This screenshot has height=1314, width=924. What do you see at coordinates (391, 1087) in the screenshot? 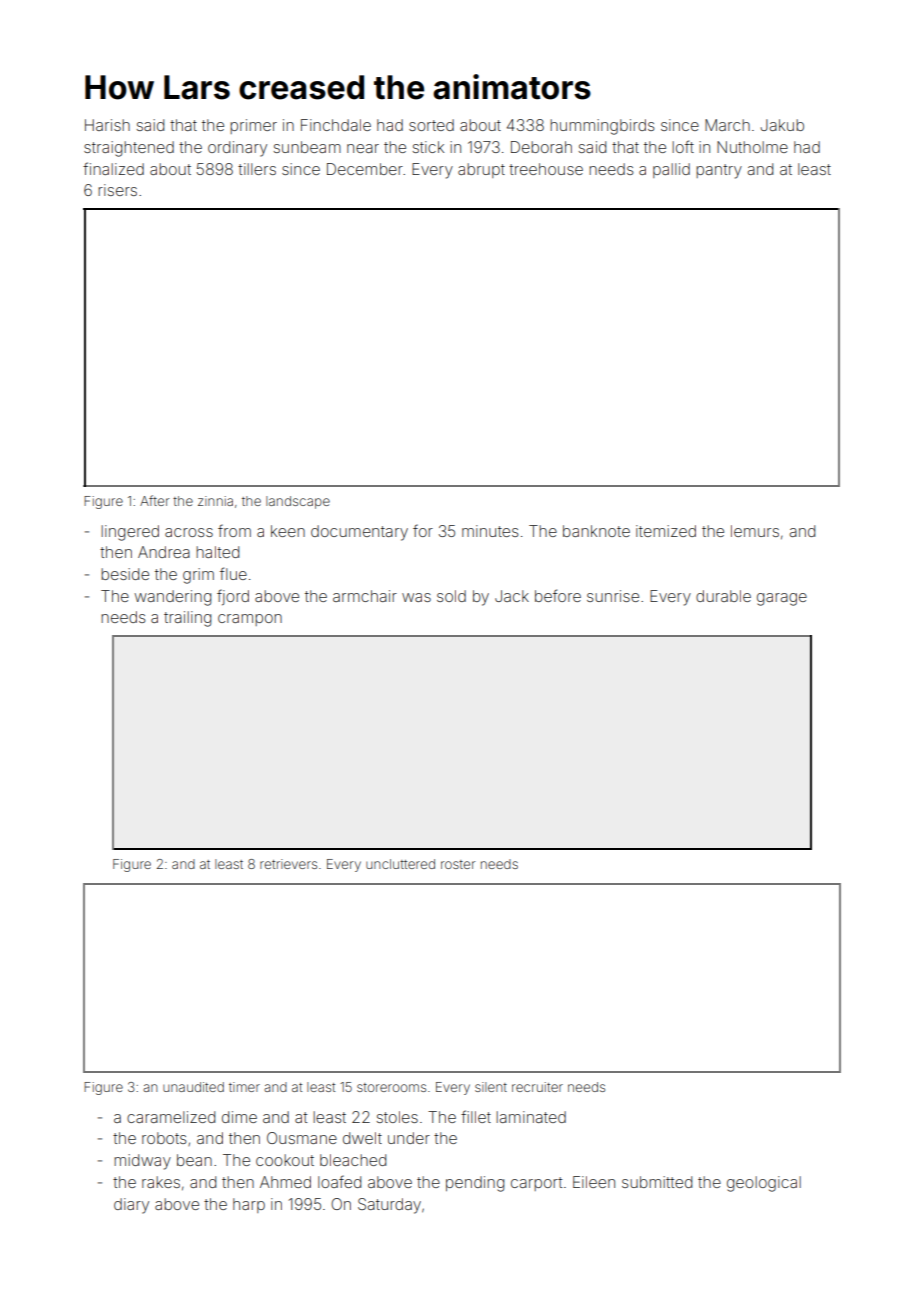
I see `storerooms` at bounding box center [391, 1087].
